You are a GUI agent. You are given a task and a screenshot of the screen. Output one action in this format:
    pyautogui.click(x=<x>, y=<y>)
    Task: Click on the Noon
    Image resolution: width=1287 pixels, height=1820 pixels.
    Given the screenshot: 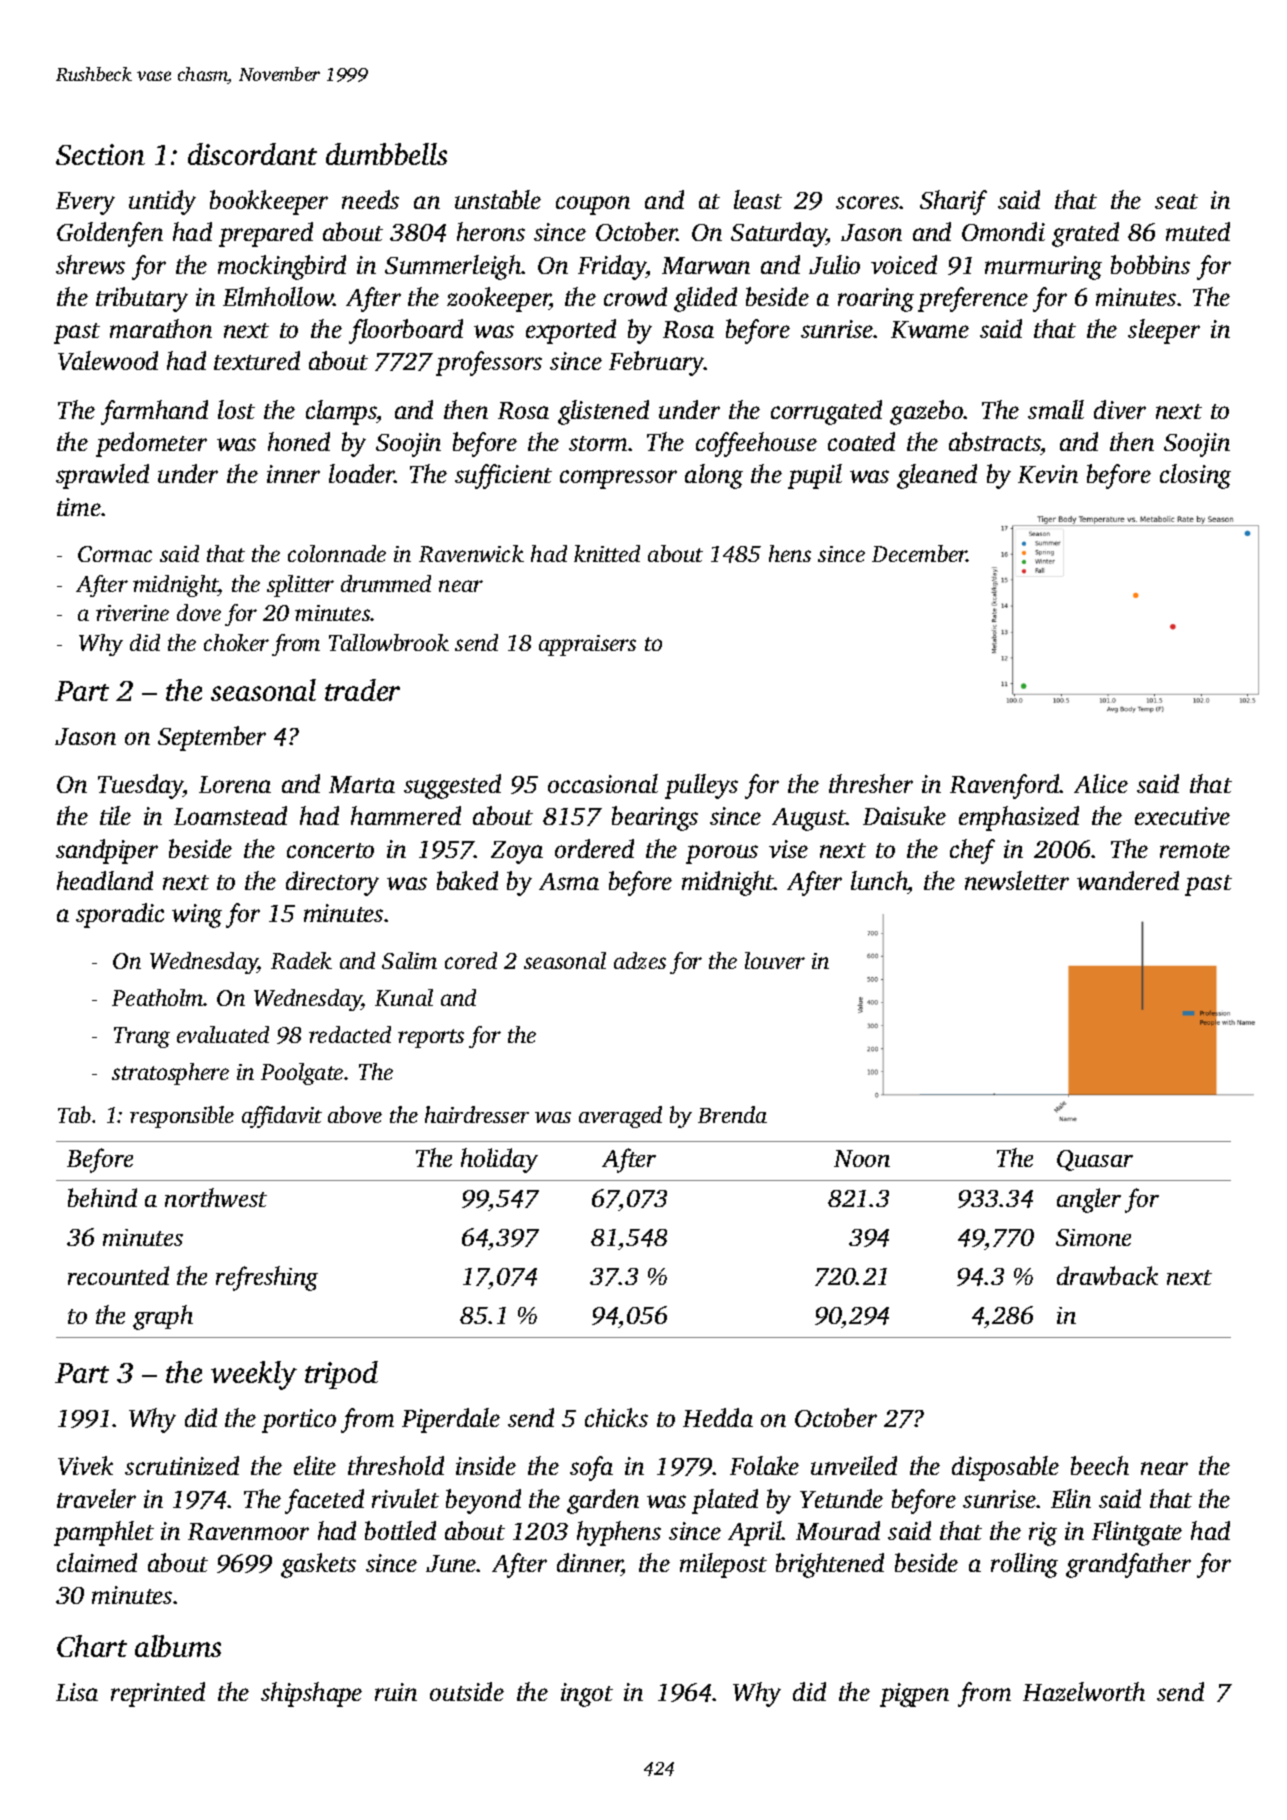 What is the action you would take?
    pyautogui.click(x=862, y=1158)
